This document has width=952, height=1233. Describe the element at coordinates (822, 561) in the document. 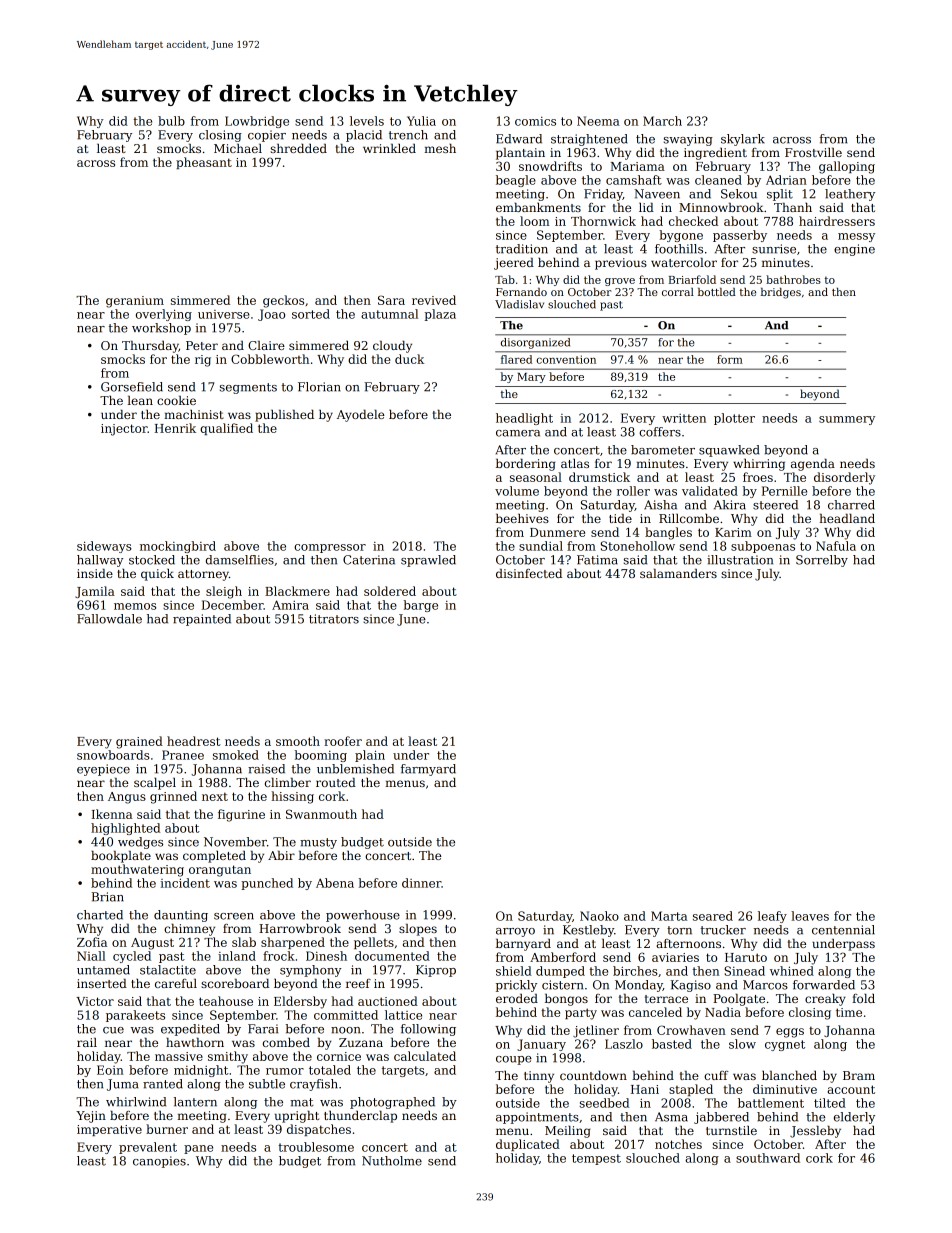

I see `Sorrelby` at that location.
